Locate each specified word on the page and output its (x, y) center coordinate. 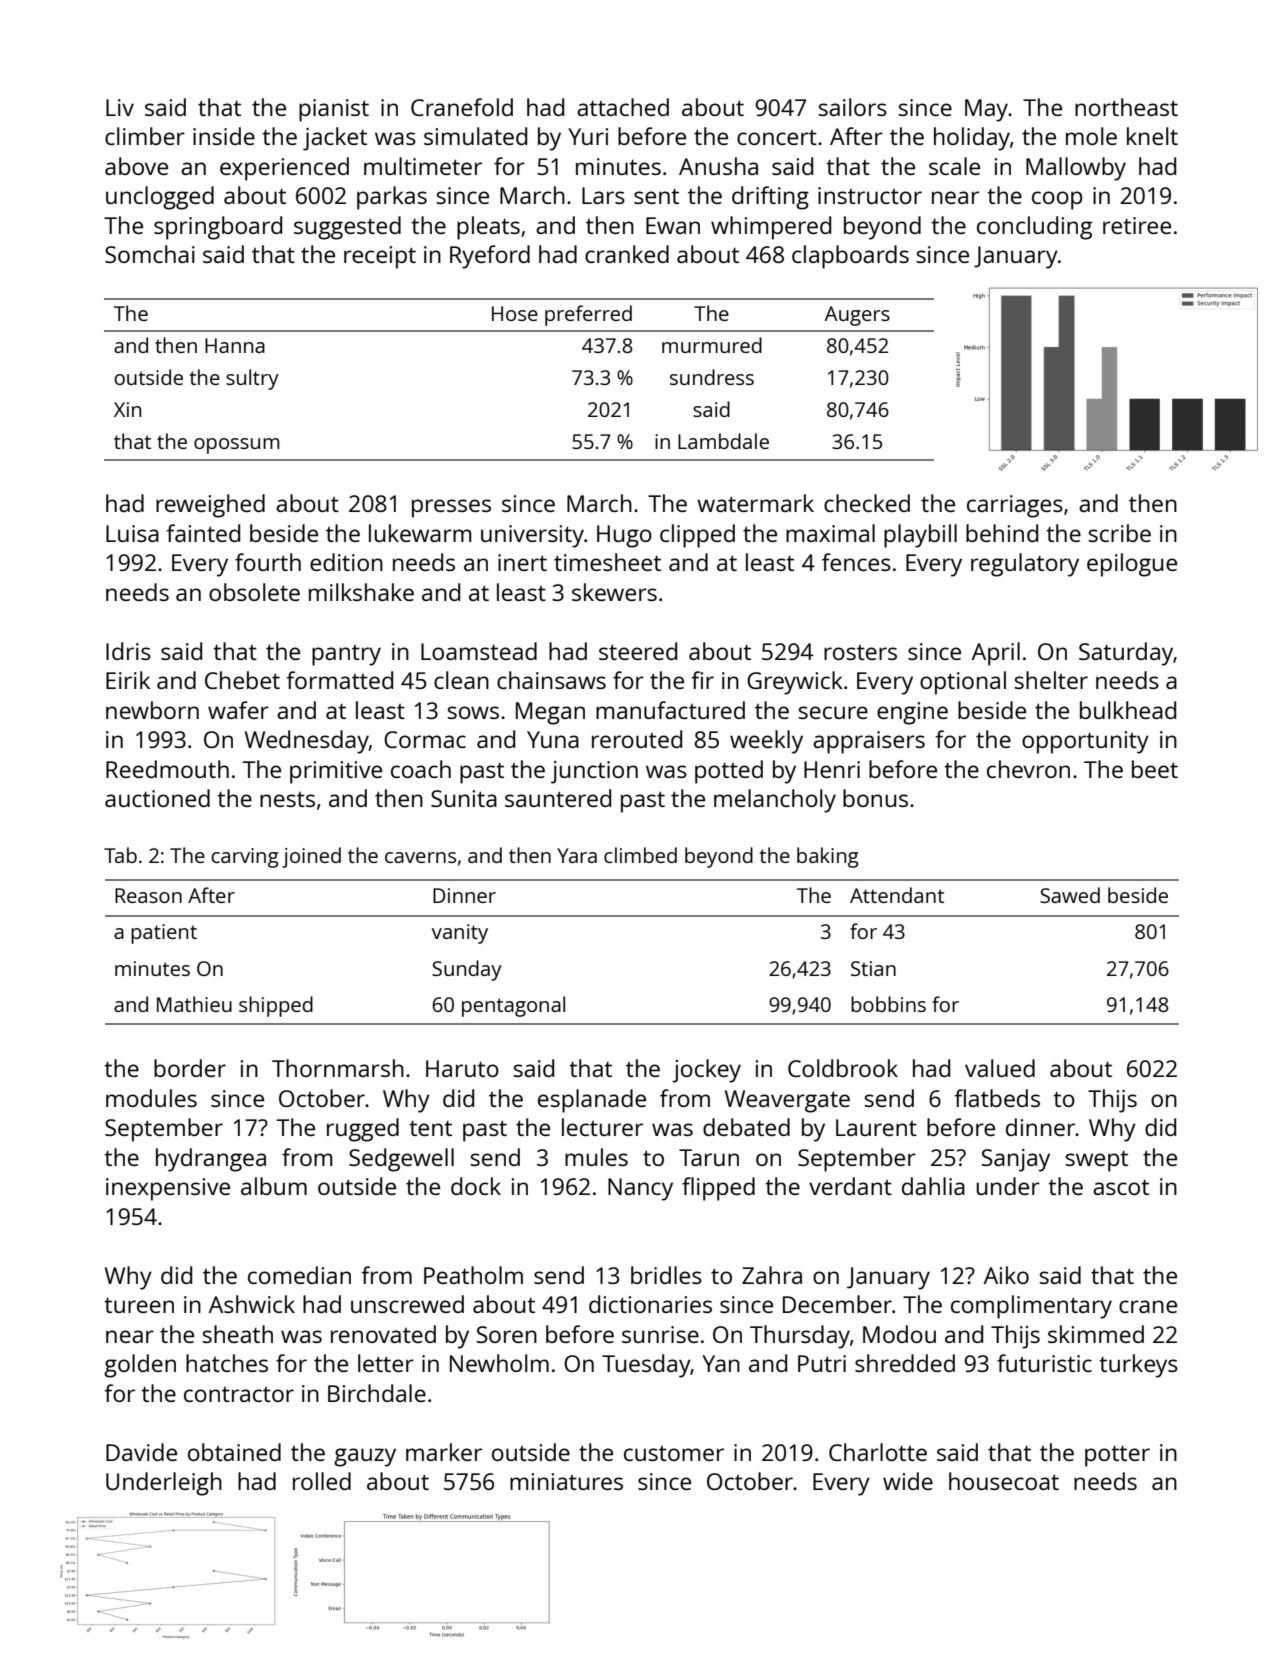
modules (151, 1098)
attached (623, 107)
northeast (1126, 107)
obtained (234, 1452)
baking (828, 857)
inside (224, 136)
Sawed (1070, 895)
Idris (128, 651)
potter (1117, 1456)
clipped (697, 536)
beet (1155, 769)
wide (908, 1481)
